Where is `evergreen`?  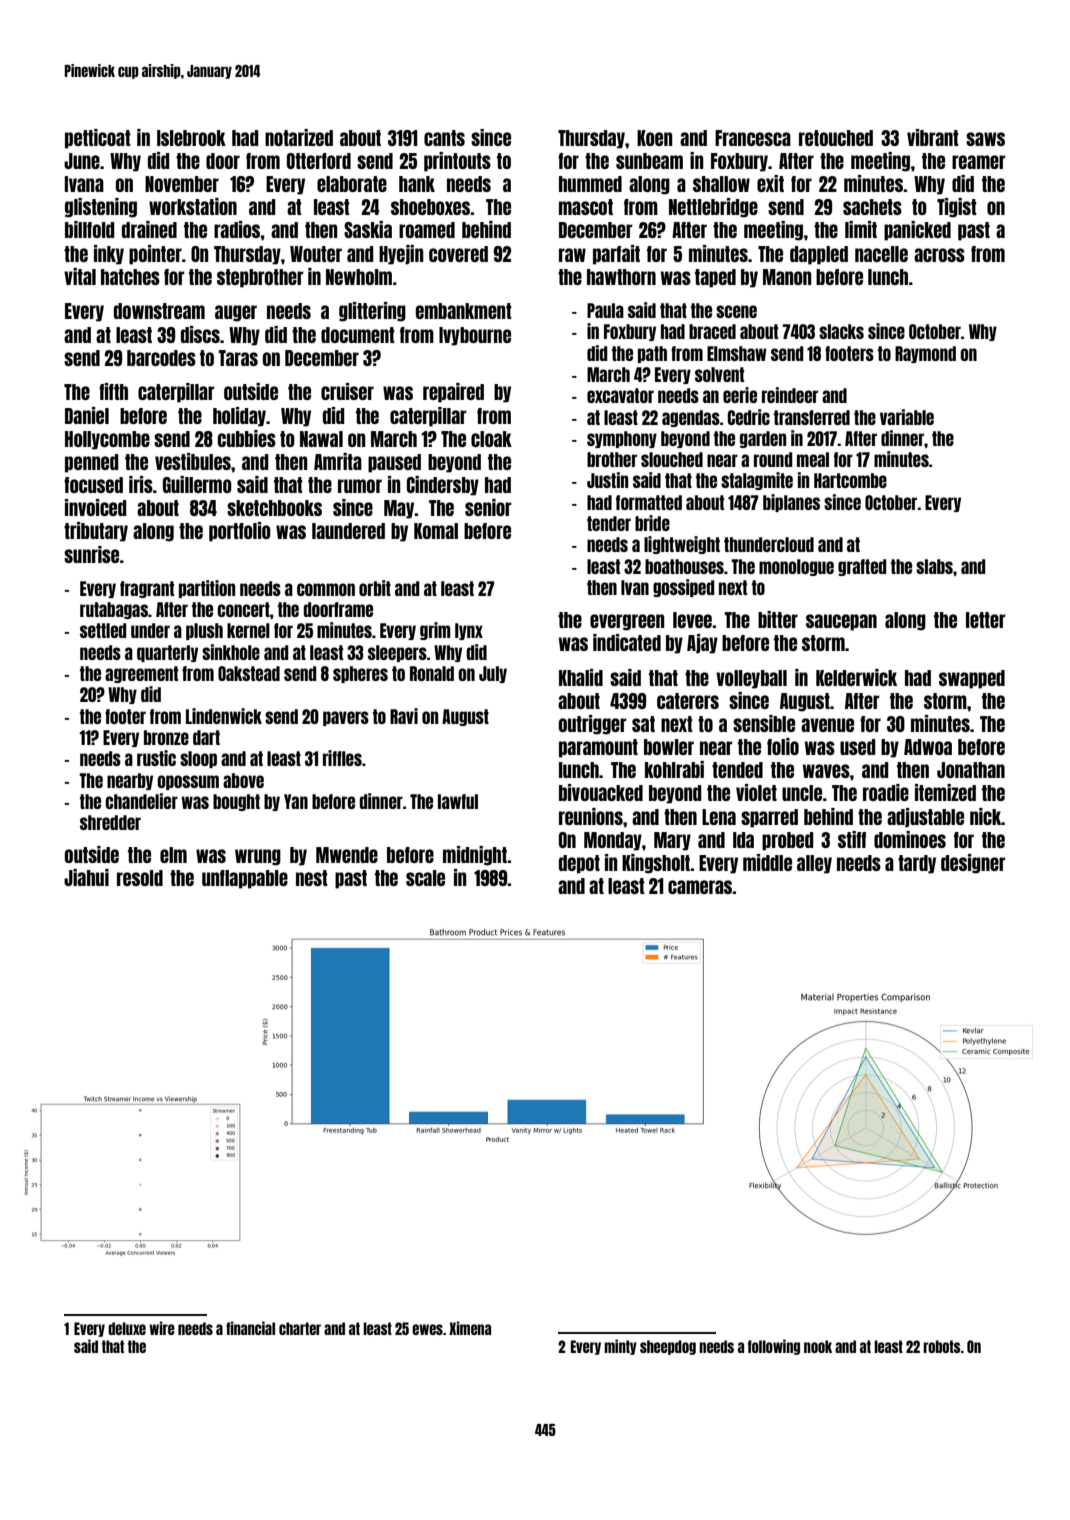
evergreen is located at coordinates (627, 622).
